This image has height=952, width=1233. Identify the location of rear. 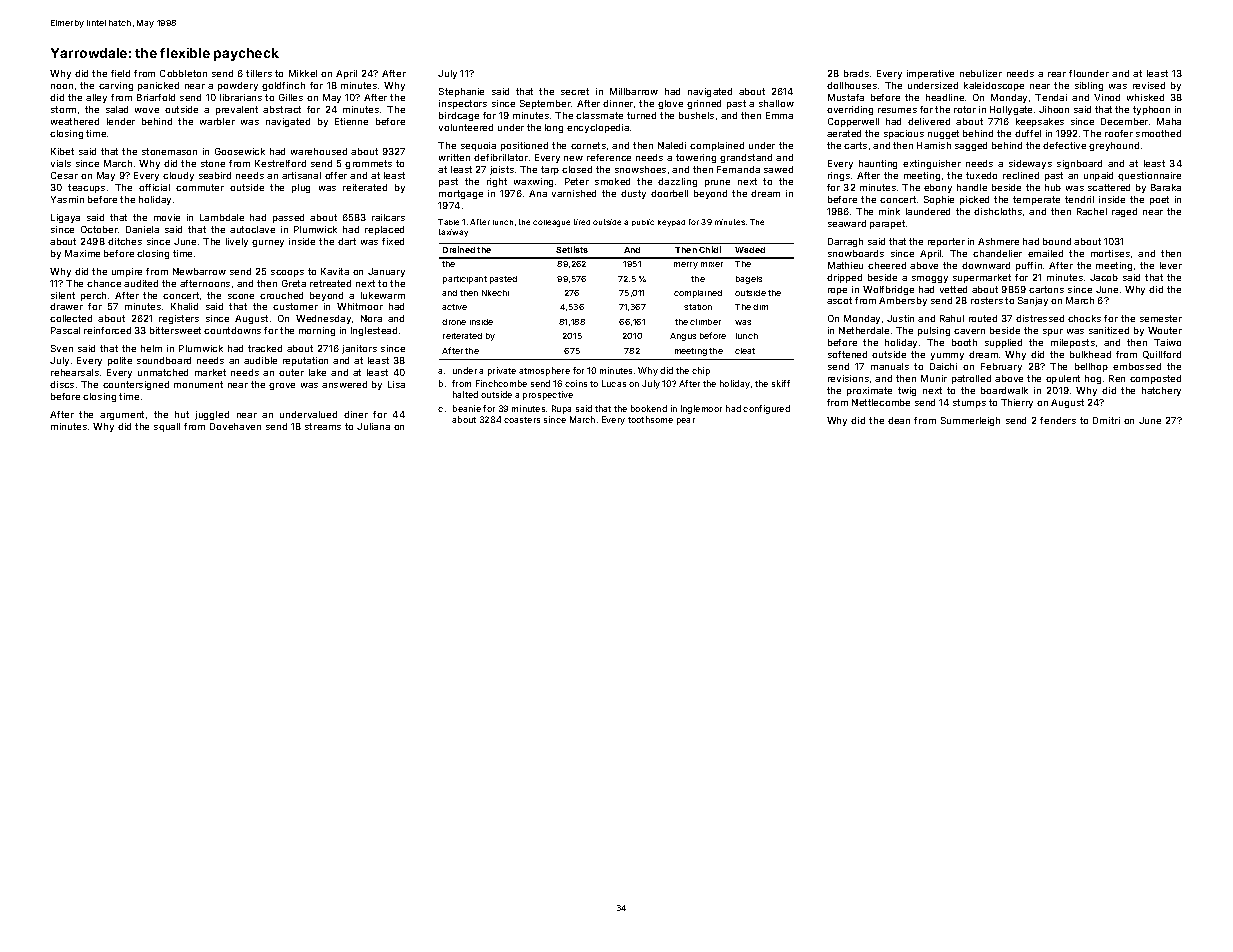
(1057, 74).
